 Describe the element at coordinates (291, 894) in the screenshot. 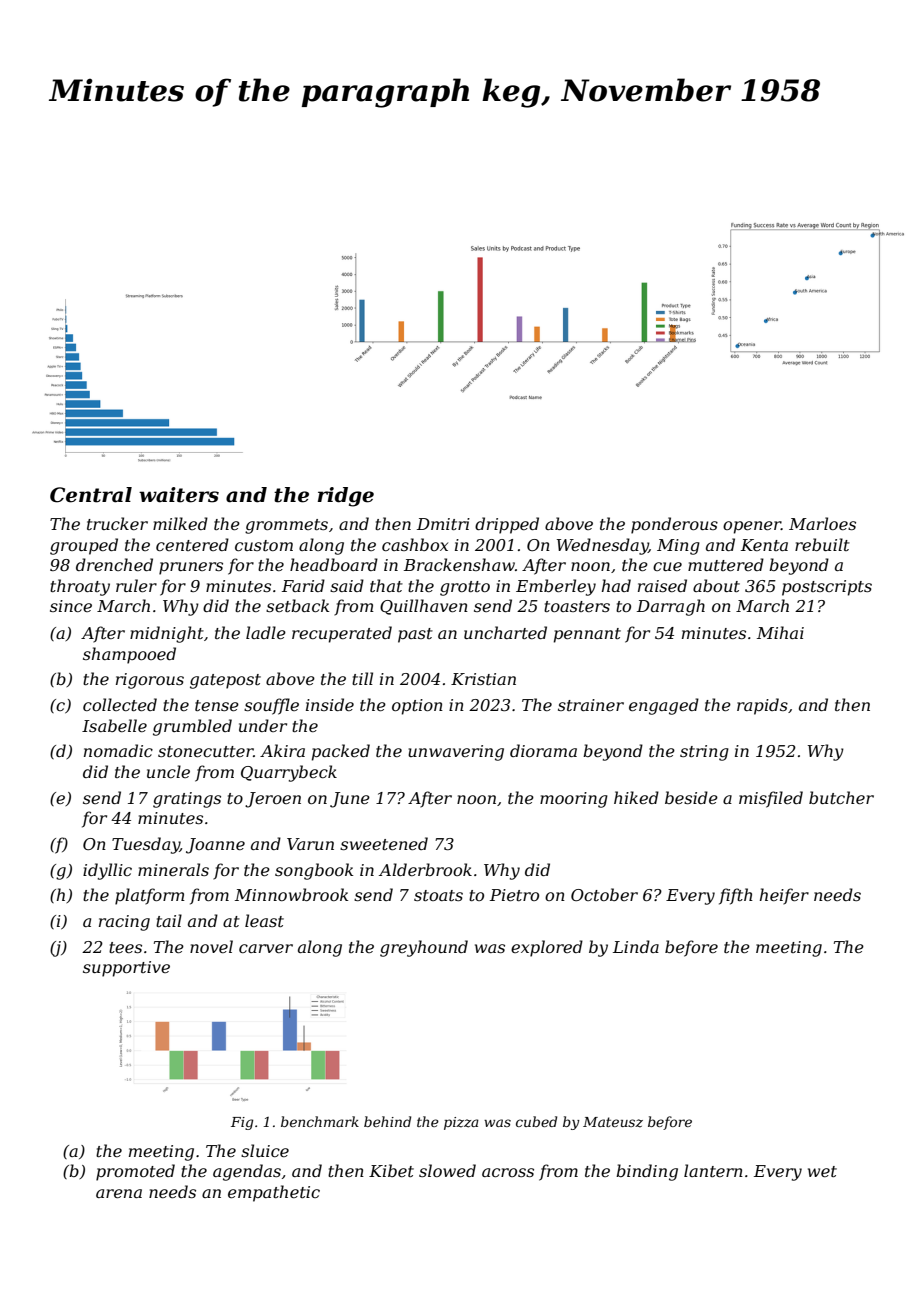

I see `Minnowbrook` at that location.
